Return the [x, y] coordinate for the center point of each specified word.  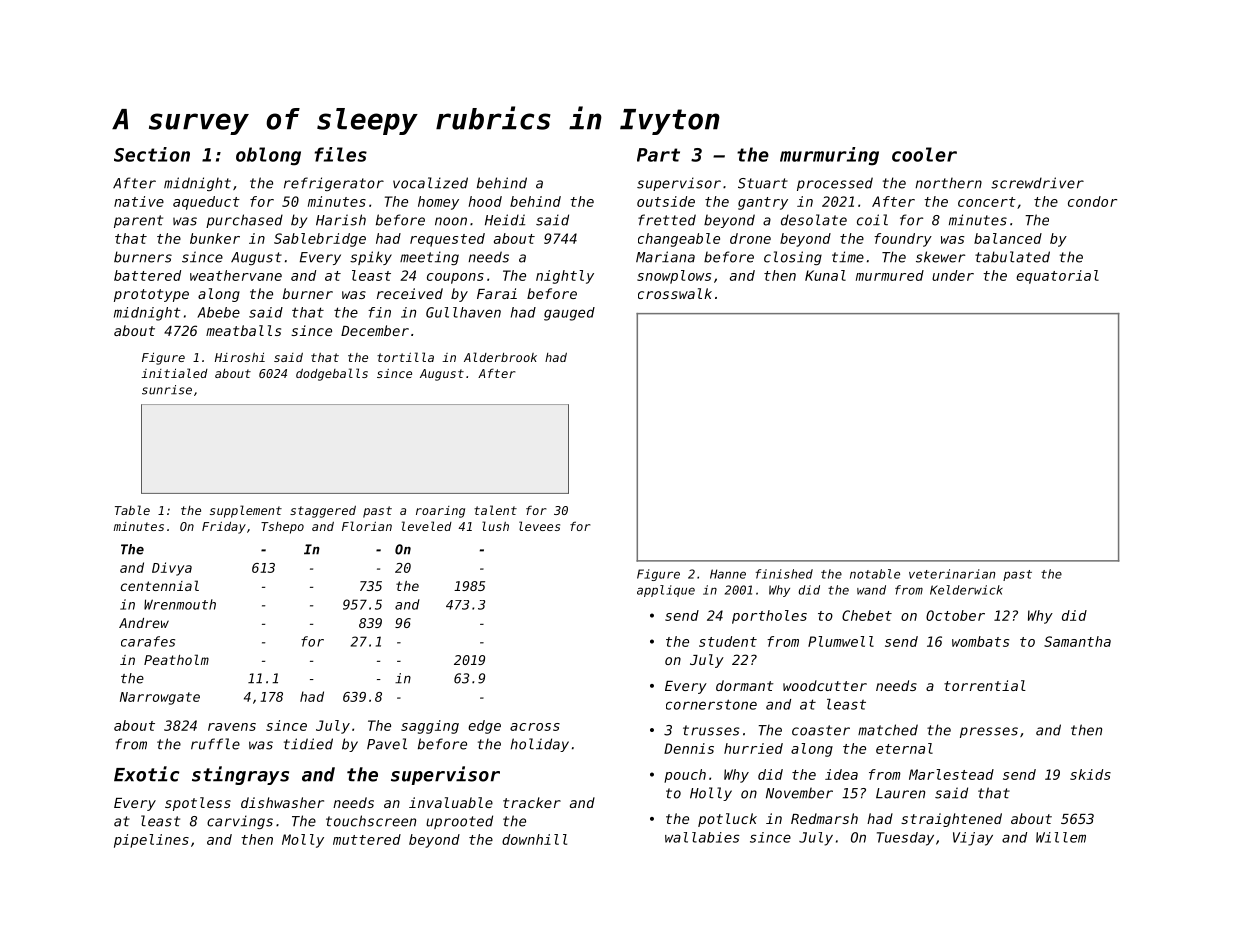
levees [539, 526]
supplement [246, 511]
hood [485, 201]
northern [948, 183]
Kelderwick [966, 590]
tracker [532, 802]
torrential [985, 685]
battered [147, 275]
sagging [430, 727]
